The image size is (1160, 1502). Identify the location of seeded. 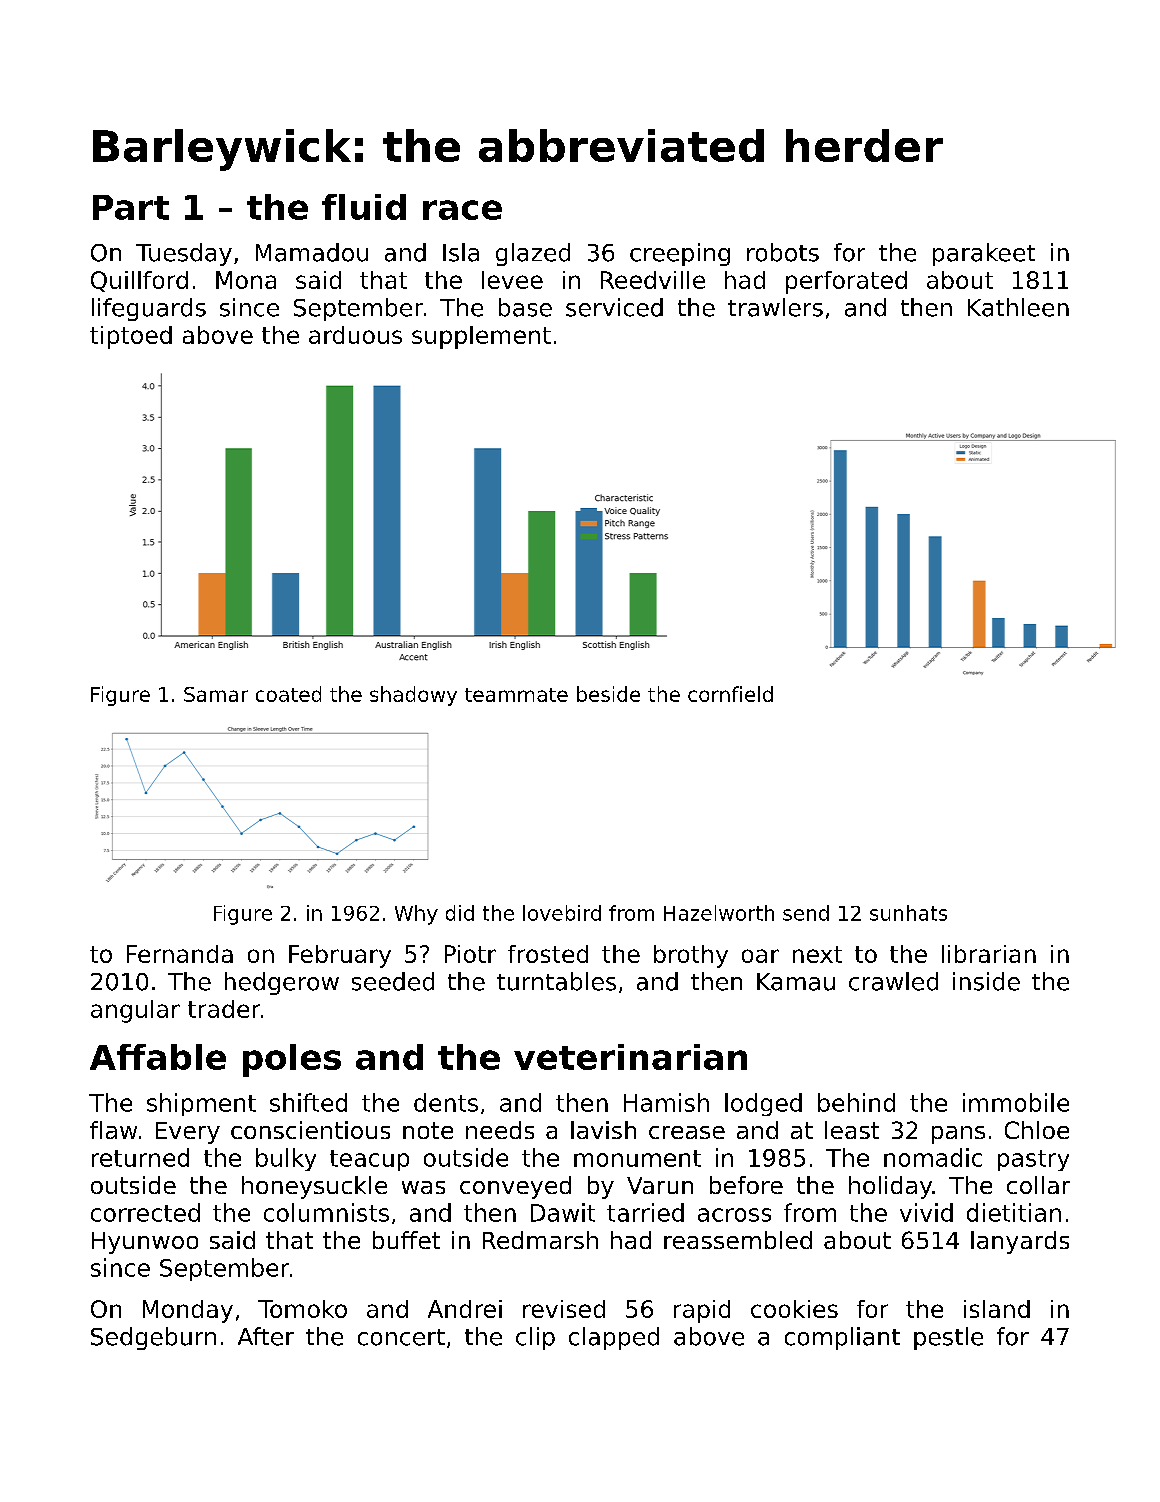
(393, 981).
